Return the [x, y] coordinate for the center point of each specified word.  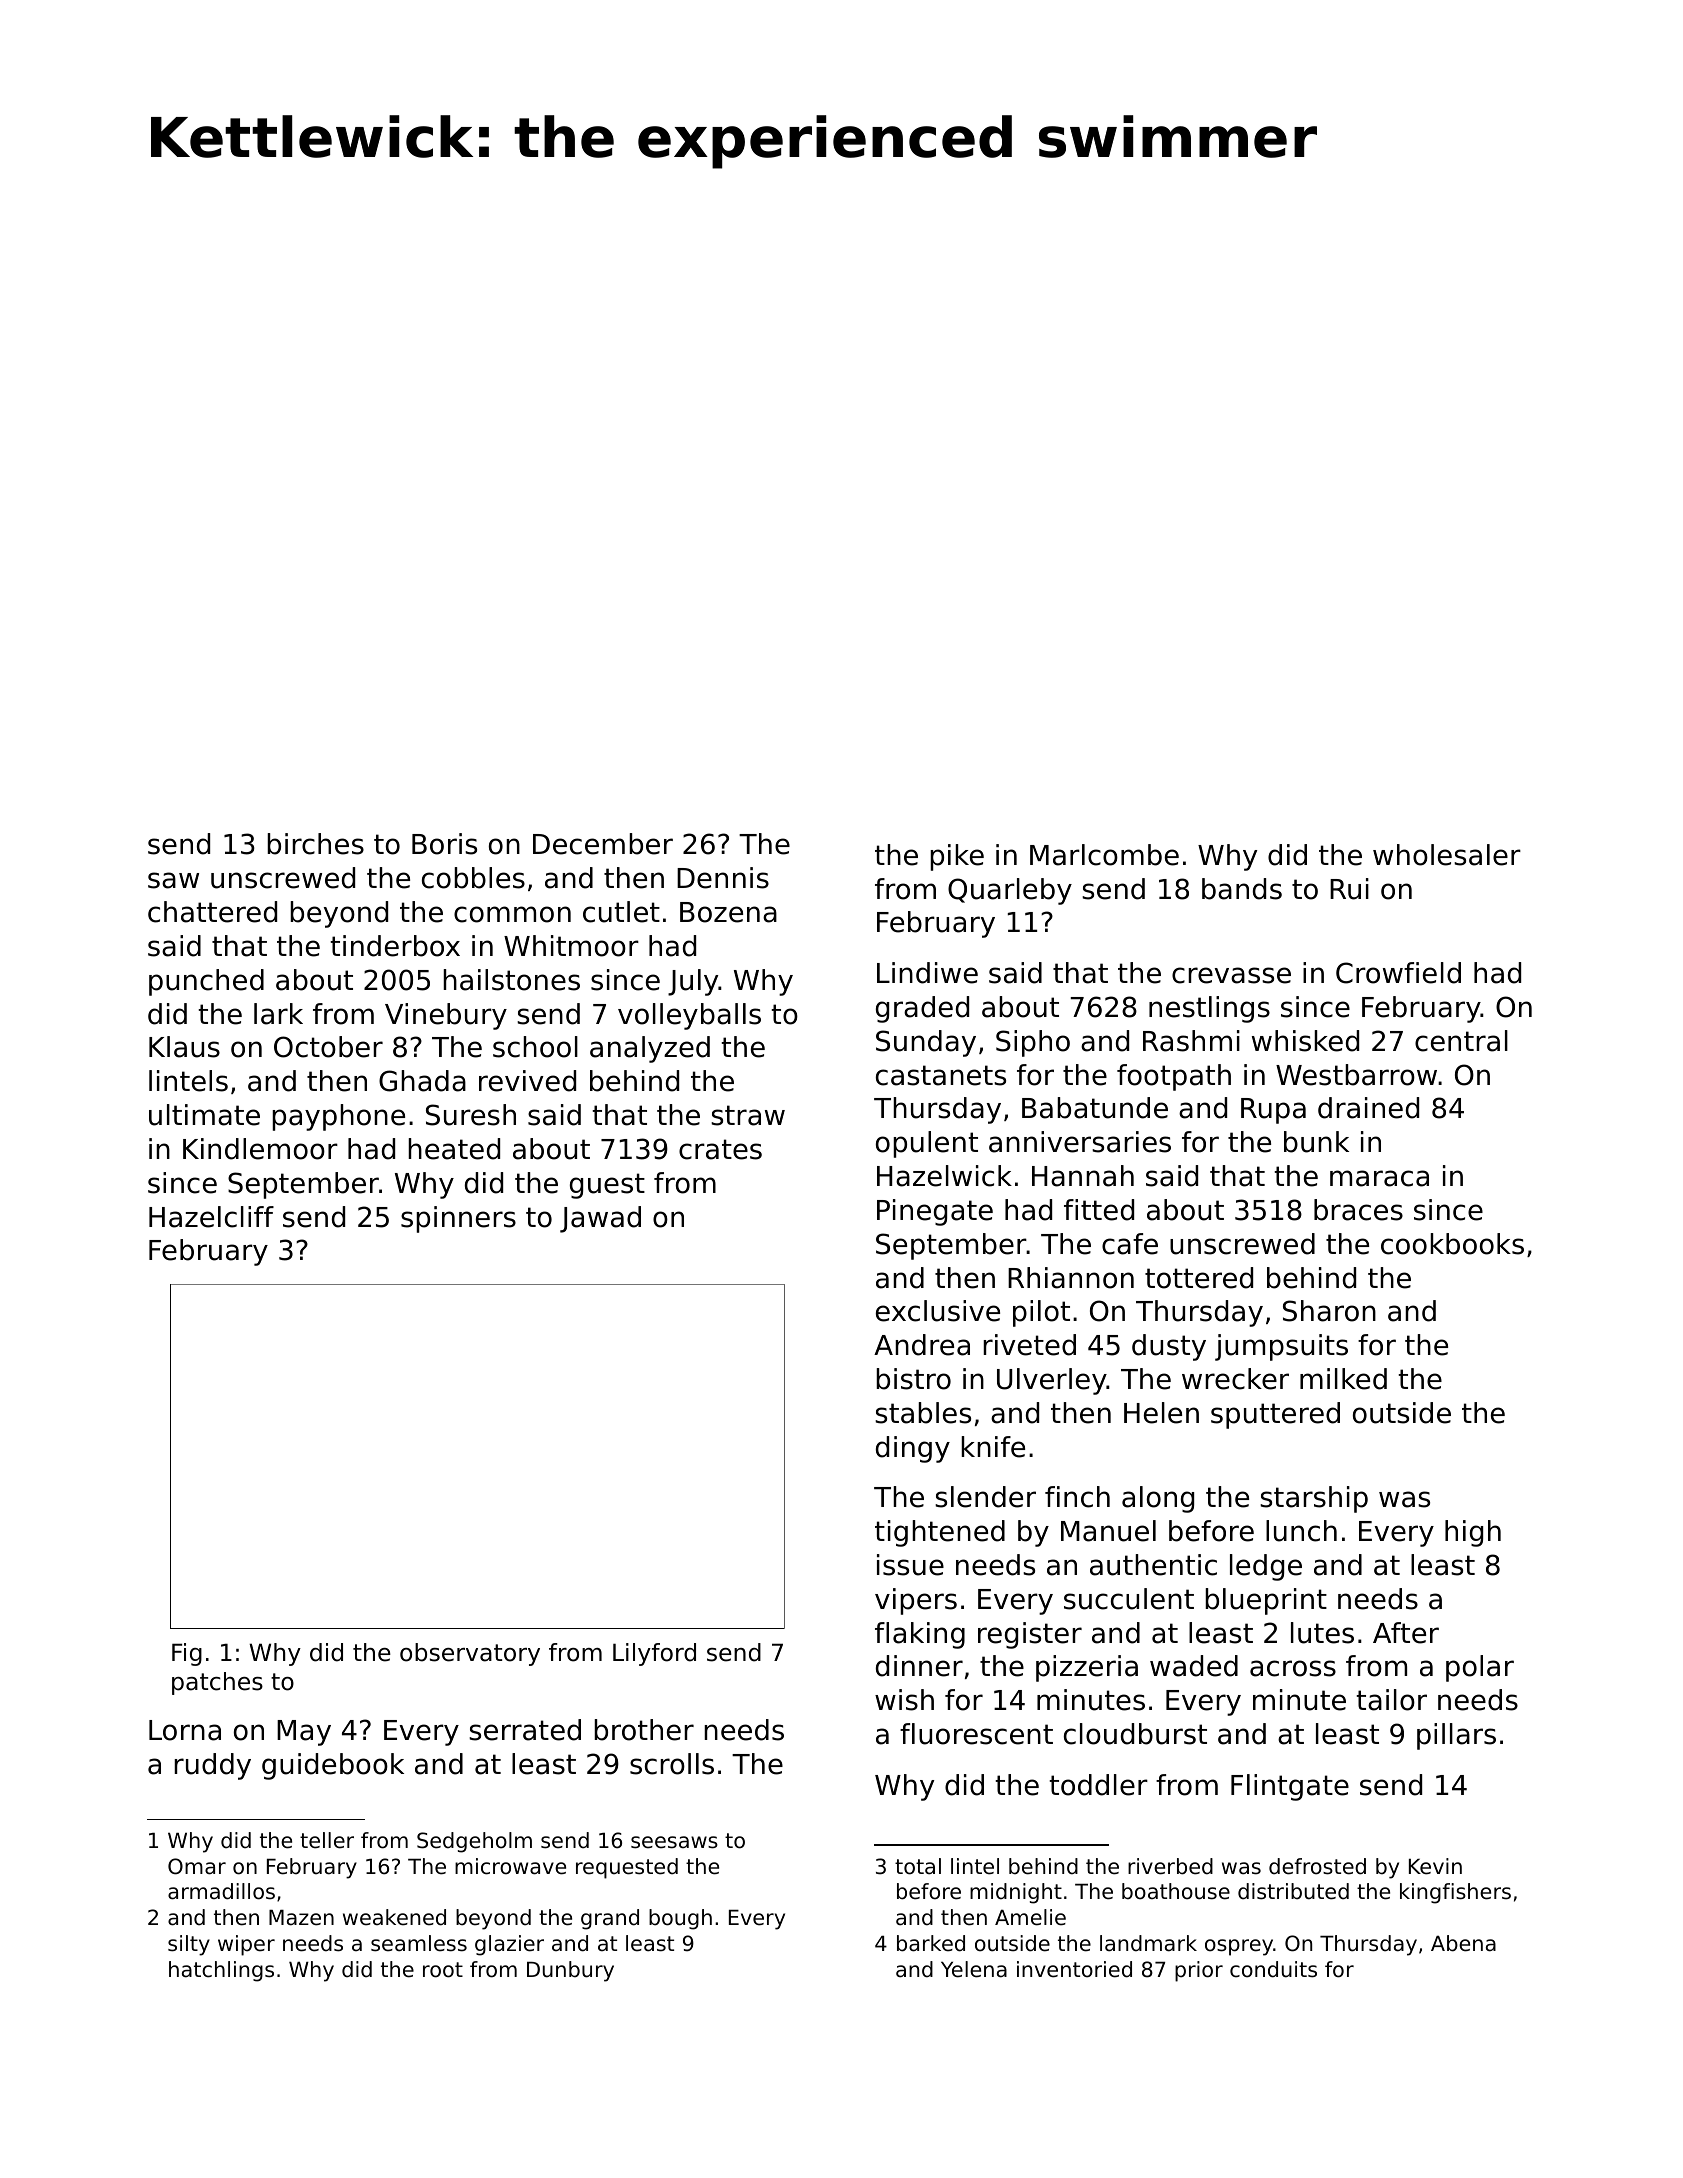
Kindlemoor [260, 1149]
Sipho [1033, 1043]
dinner [919, 1666]
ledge [1266, 1567]
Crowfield [1398, 973]
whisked [1305, 1041]
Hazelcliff [211, 1217]
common [512, 914]
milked [1343, 1379]
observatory [470, 1654]
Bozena [728, 912]
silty [189, 1945]
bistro [913, 1379]
